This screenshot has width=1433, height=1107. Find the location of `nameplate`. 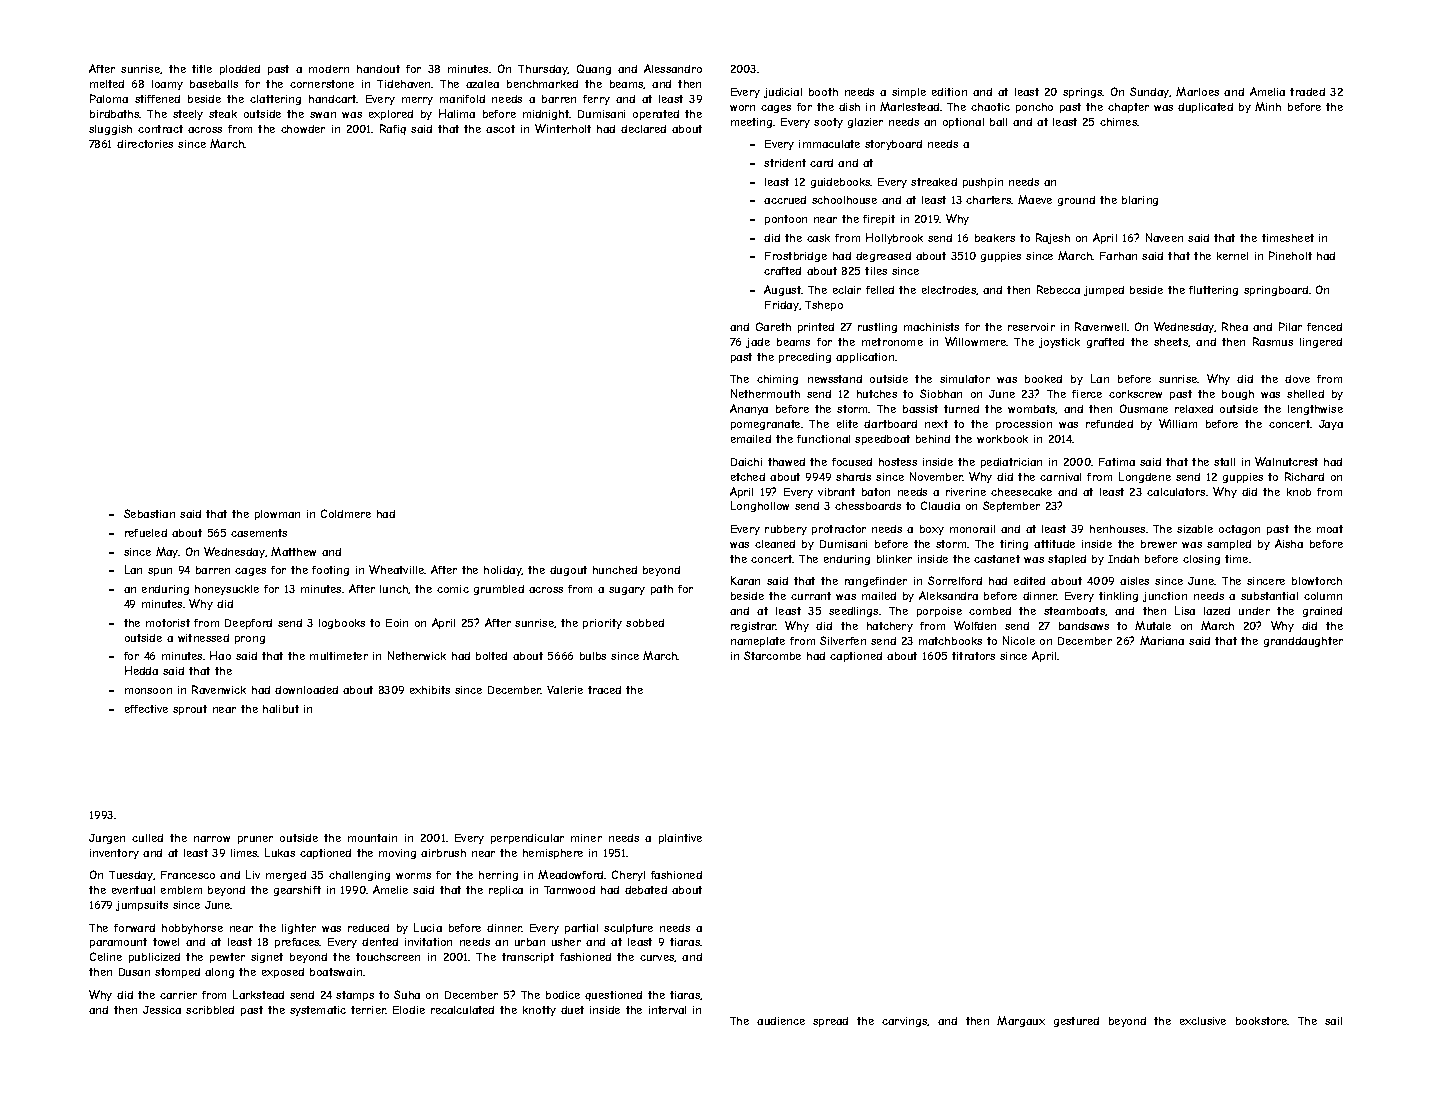

nameplate is located at coordinates (758, 642).
